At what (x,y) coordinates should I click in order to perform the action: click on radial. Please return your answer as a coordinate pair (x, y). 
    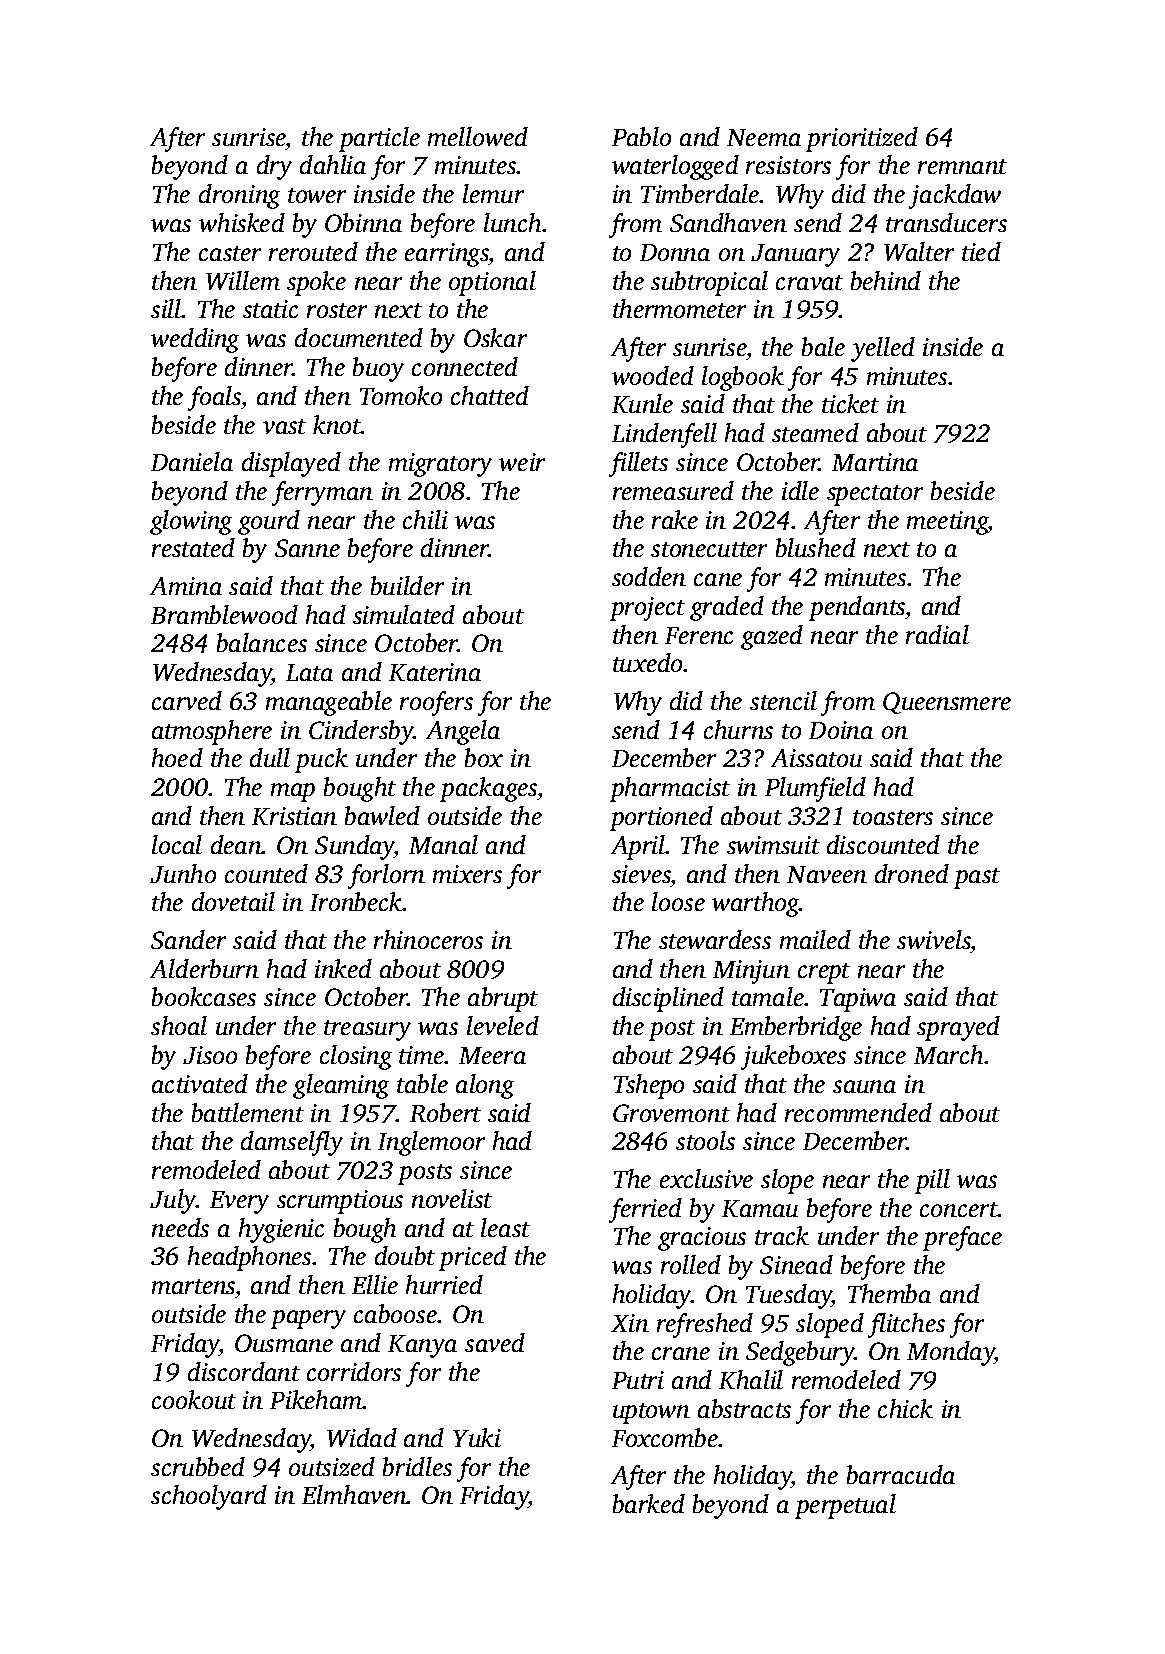
    Looking at the image, I should click on (937, 634).
